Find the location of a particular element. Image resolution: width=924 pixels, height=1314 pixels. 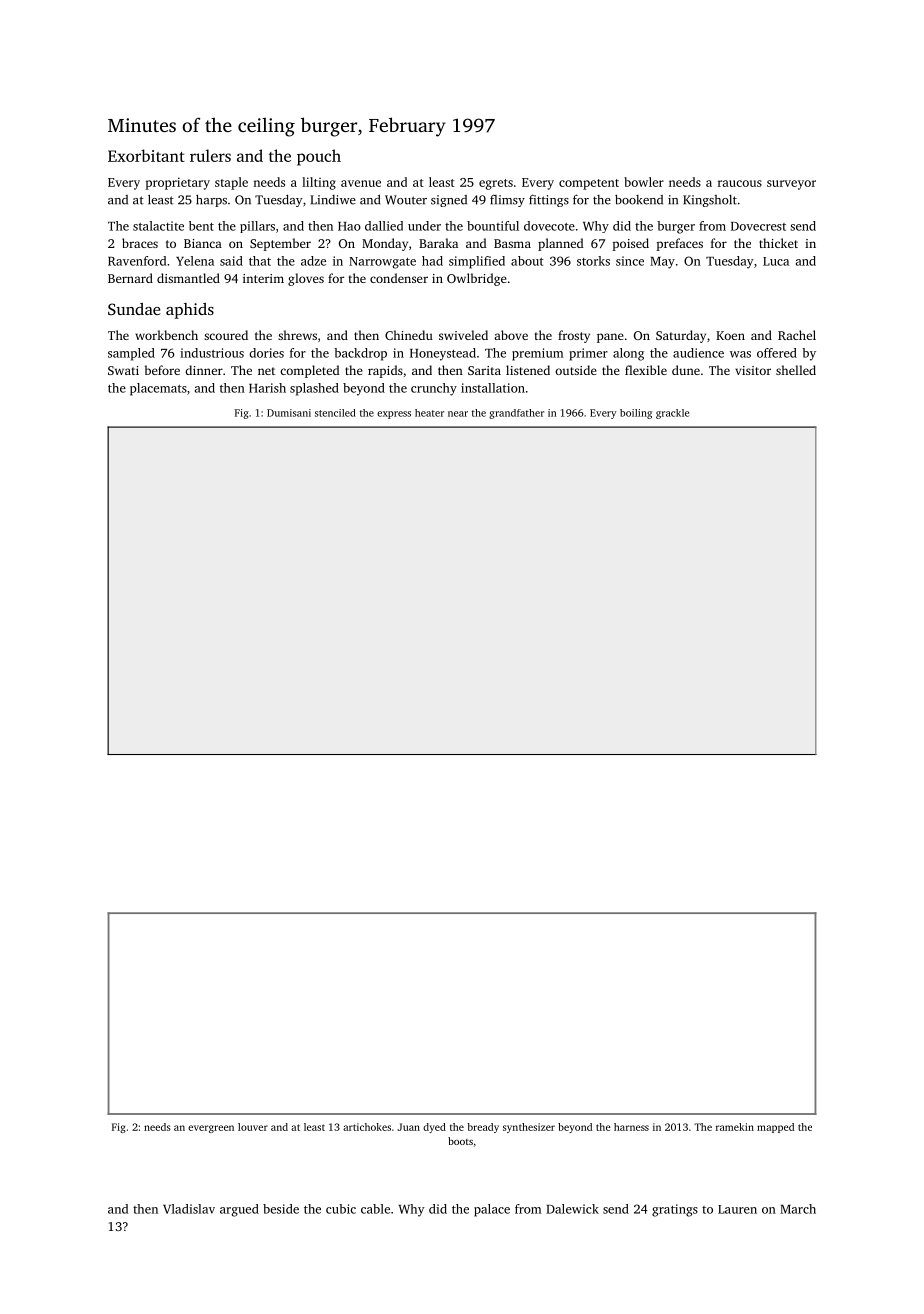

Dumisani is located at coordinates (289, 413).
